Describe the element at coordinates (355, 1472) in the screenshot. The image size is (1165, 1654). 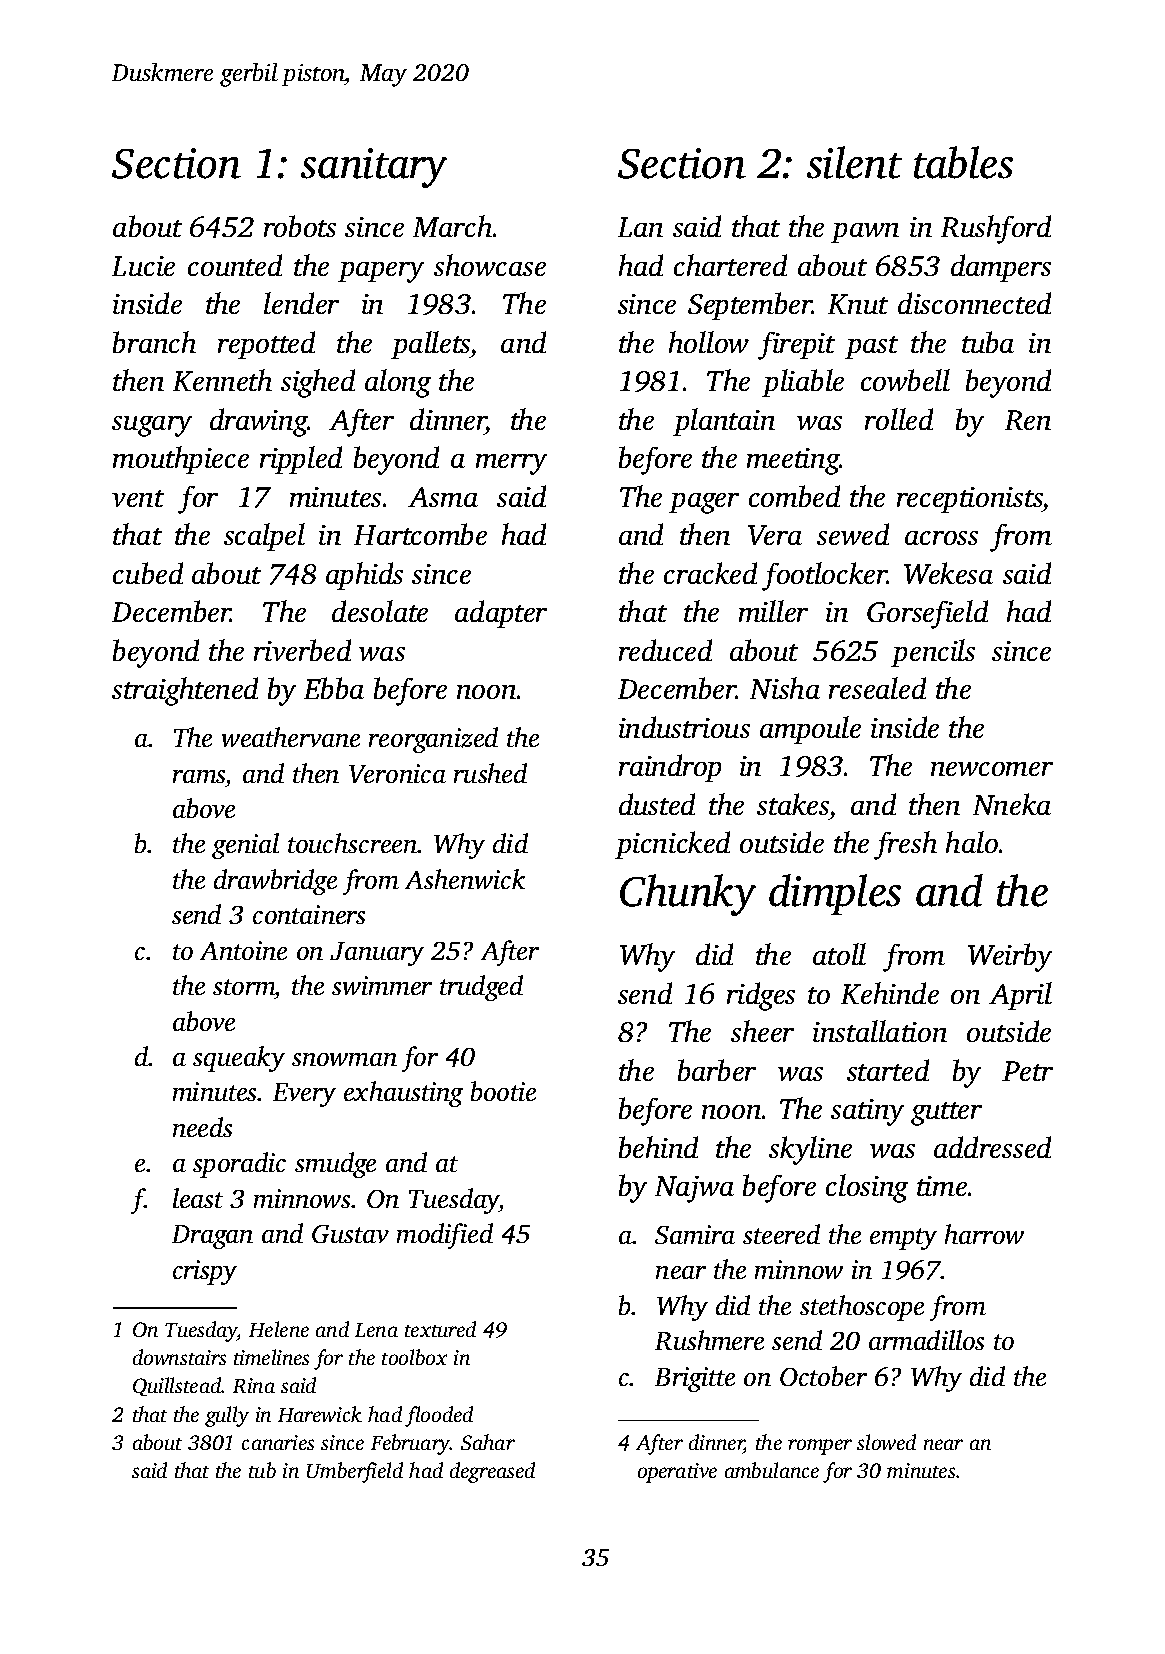
I see `Umberfield` at that location.
